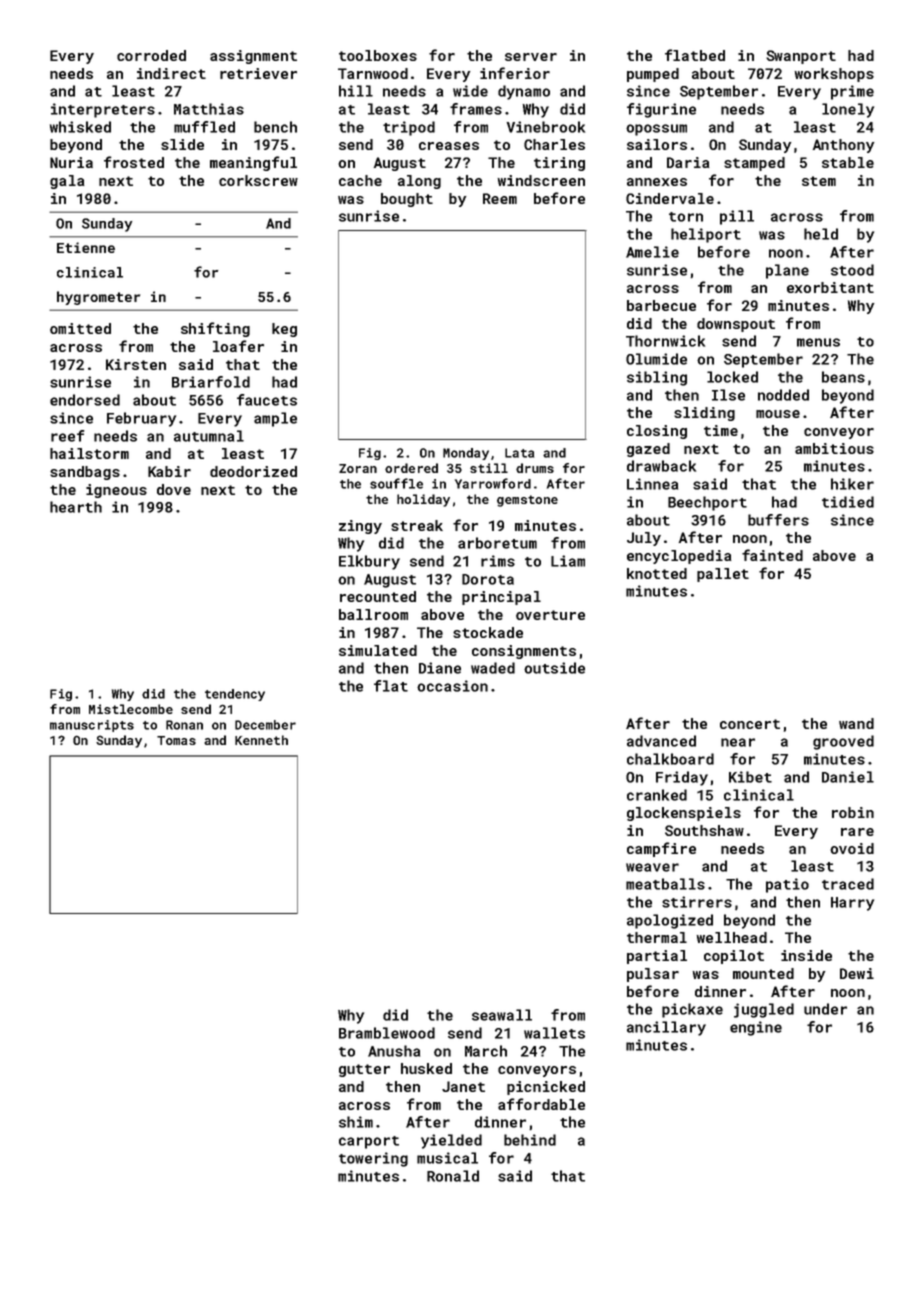 Image resolution: width=924 pixels, height=1308 pixels. I want to click on tripod, so click(409, 128).
